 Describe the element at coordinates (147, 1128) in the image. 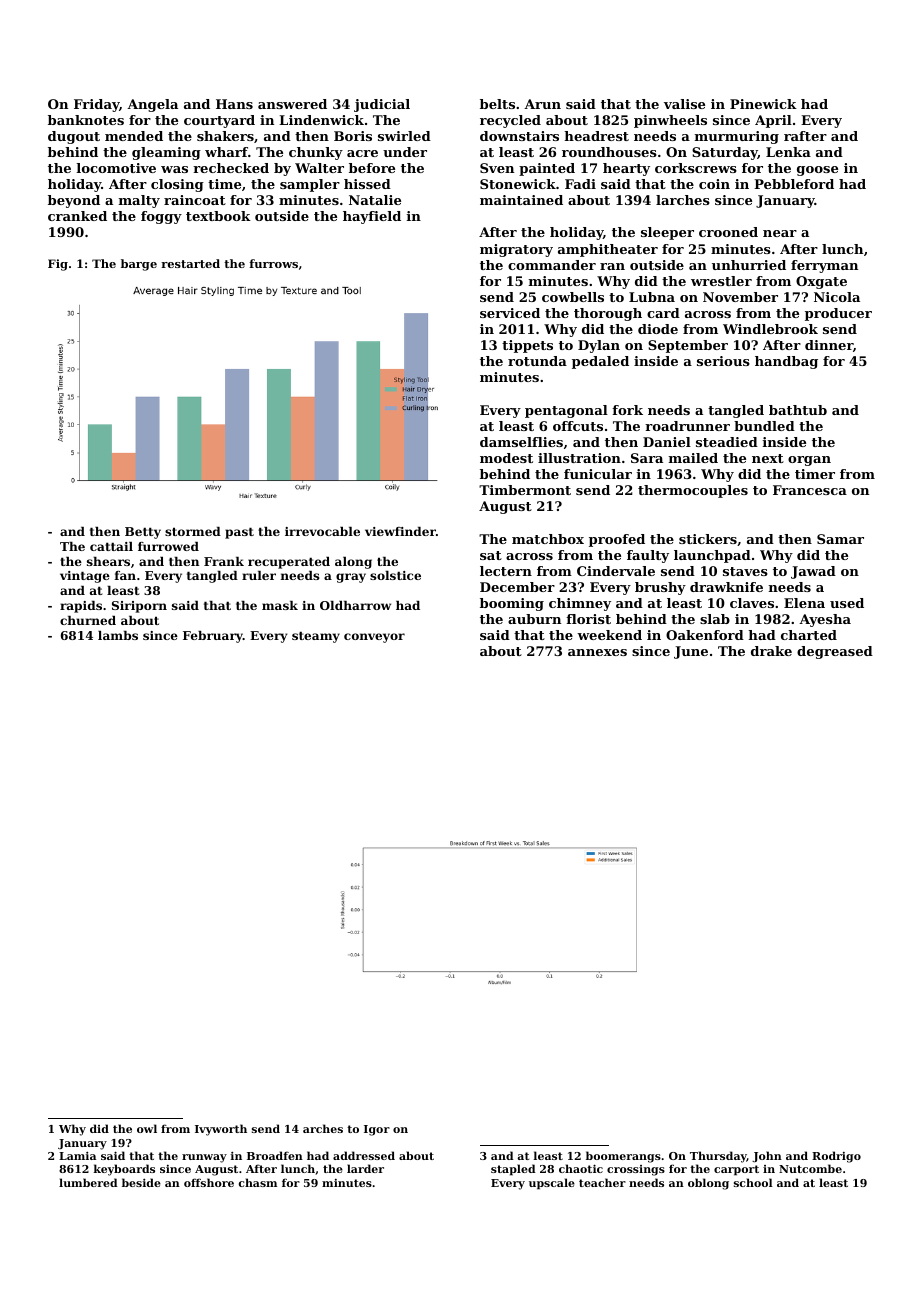

I see `owl` at that location.
